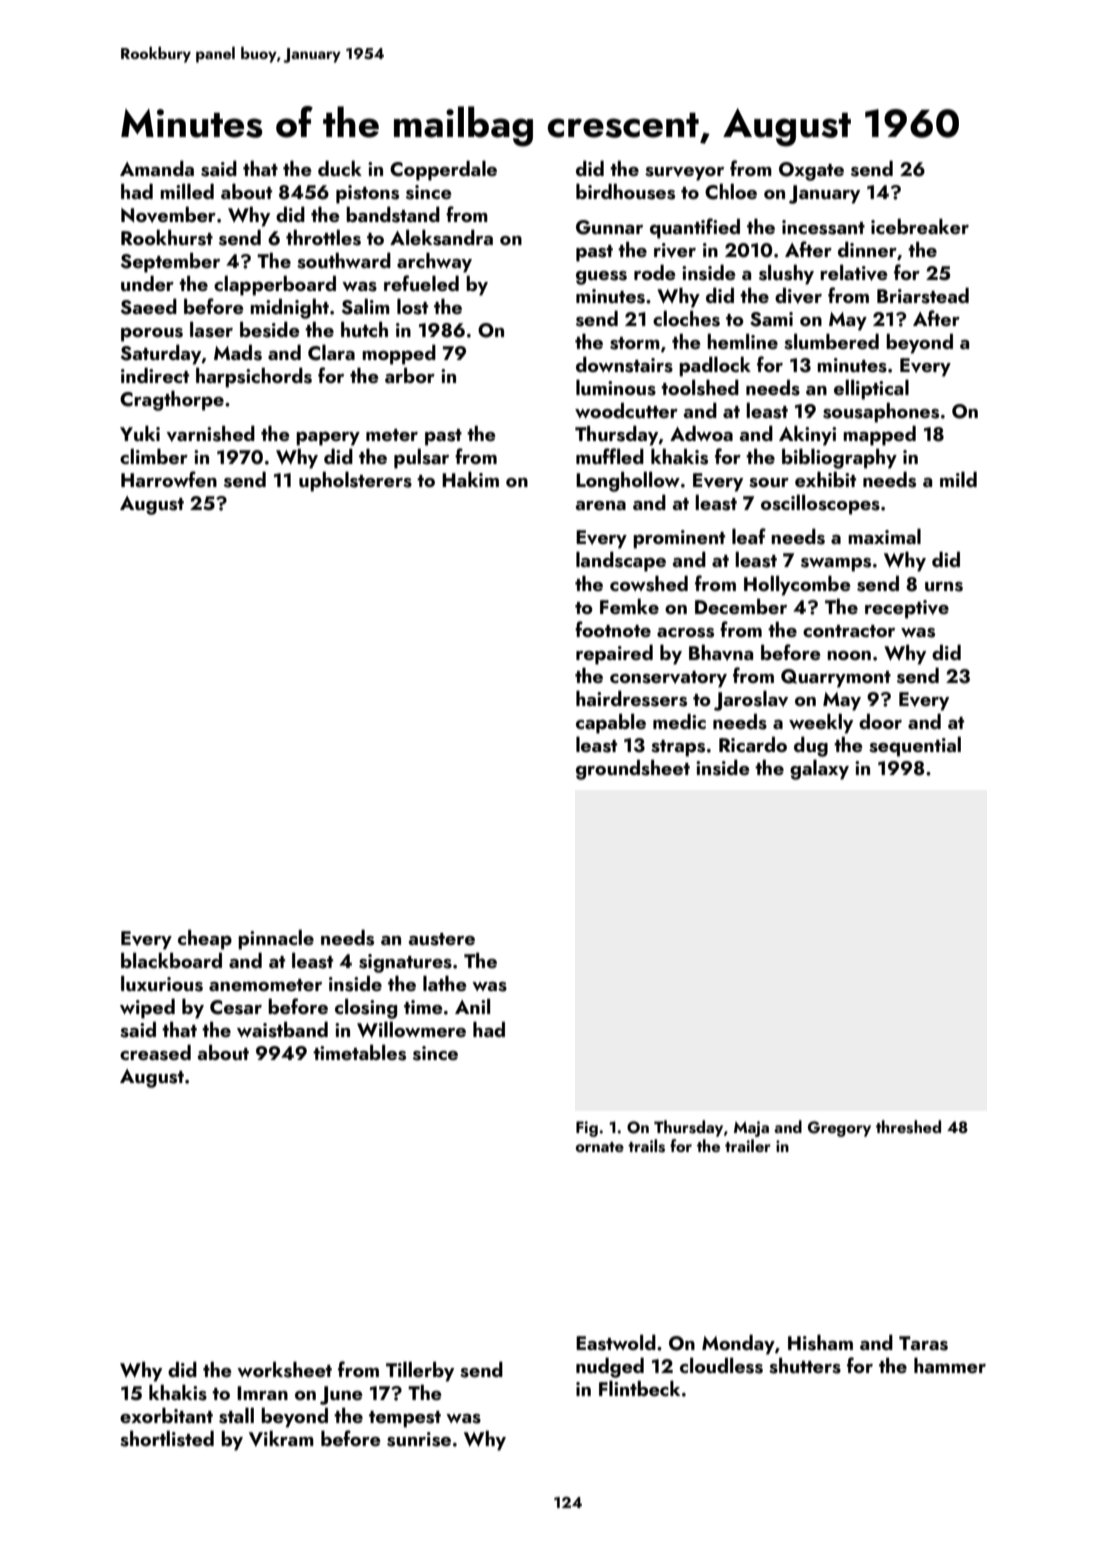 This document has width=1107, height=1565. Describe the element at coordinates (410, 375) in the document. I see `arbor` at that location.
